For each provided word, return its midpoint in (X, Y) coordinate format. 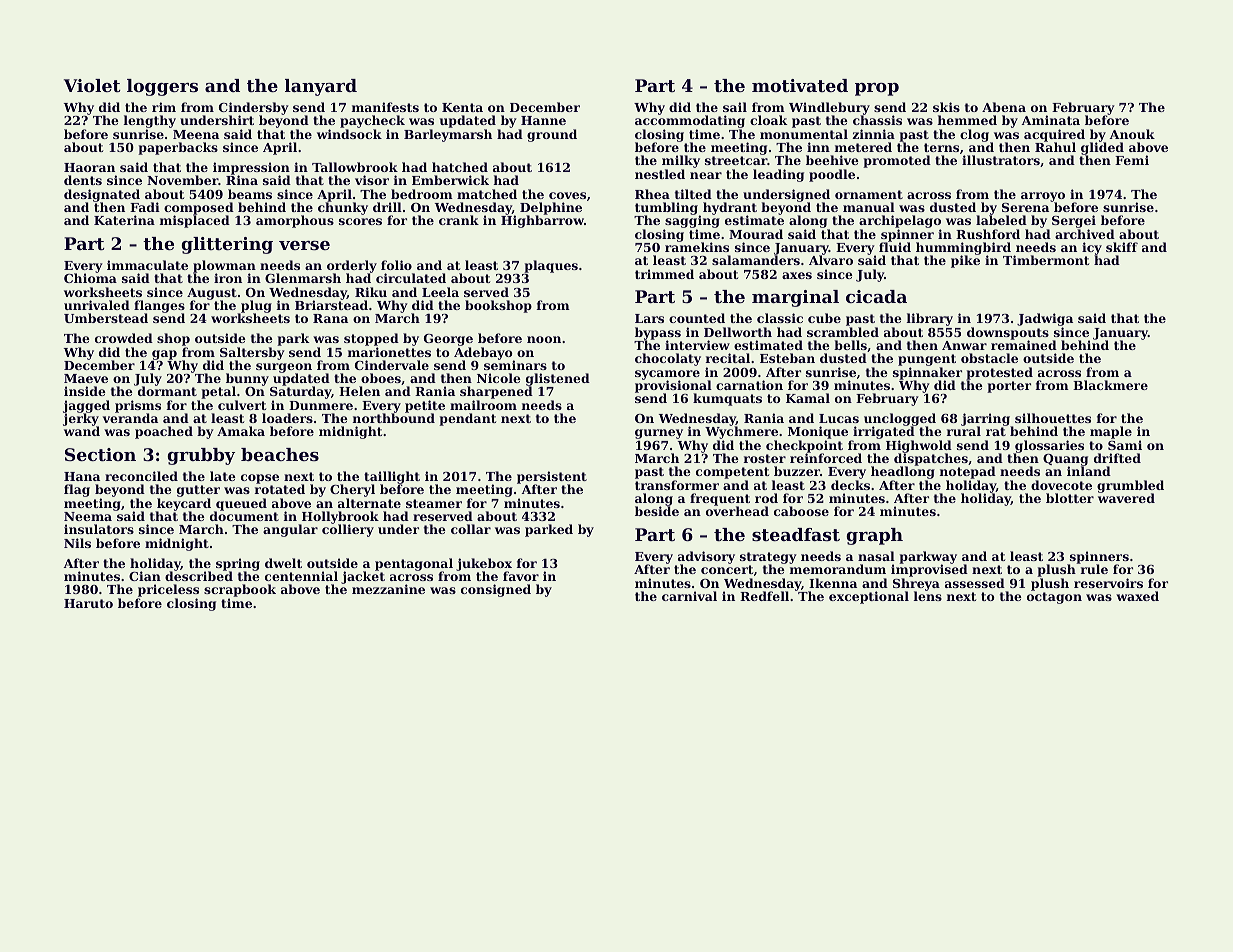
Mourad (756, 234)
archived (1085, 234)
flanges (159, 307)
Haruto (88, 603)
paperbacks (178, 148)
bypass (658, 333)
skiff (1122, 247)
